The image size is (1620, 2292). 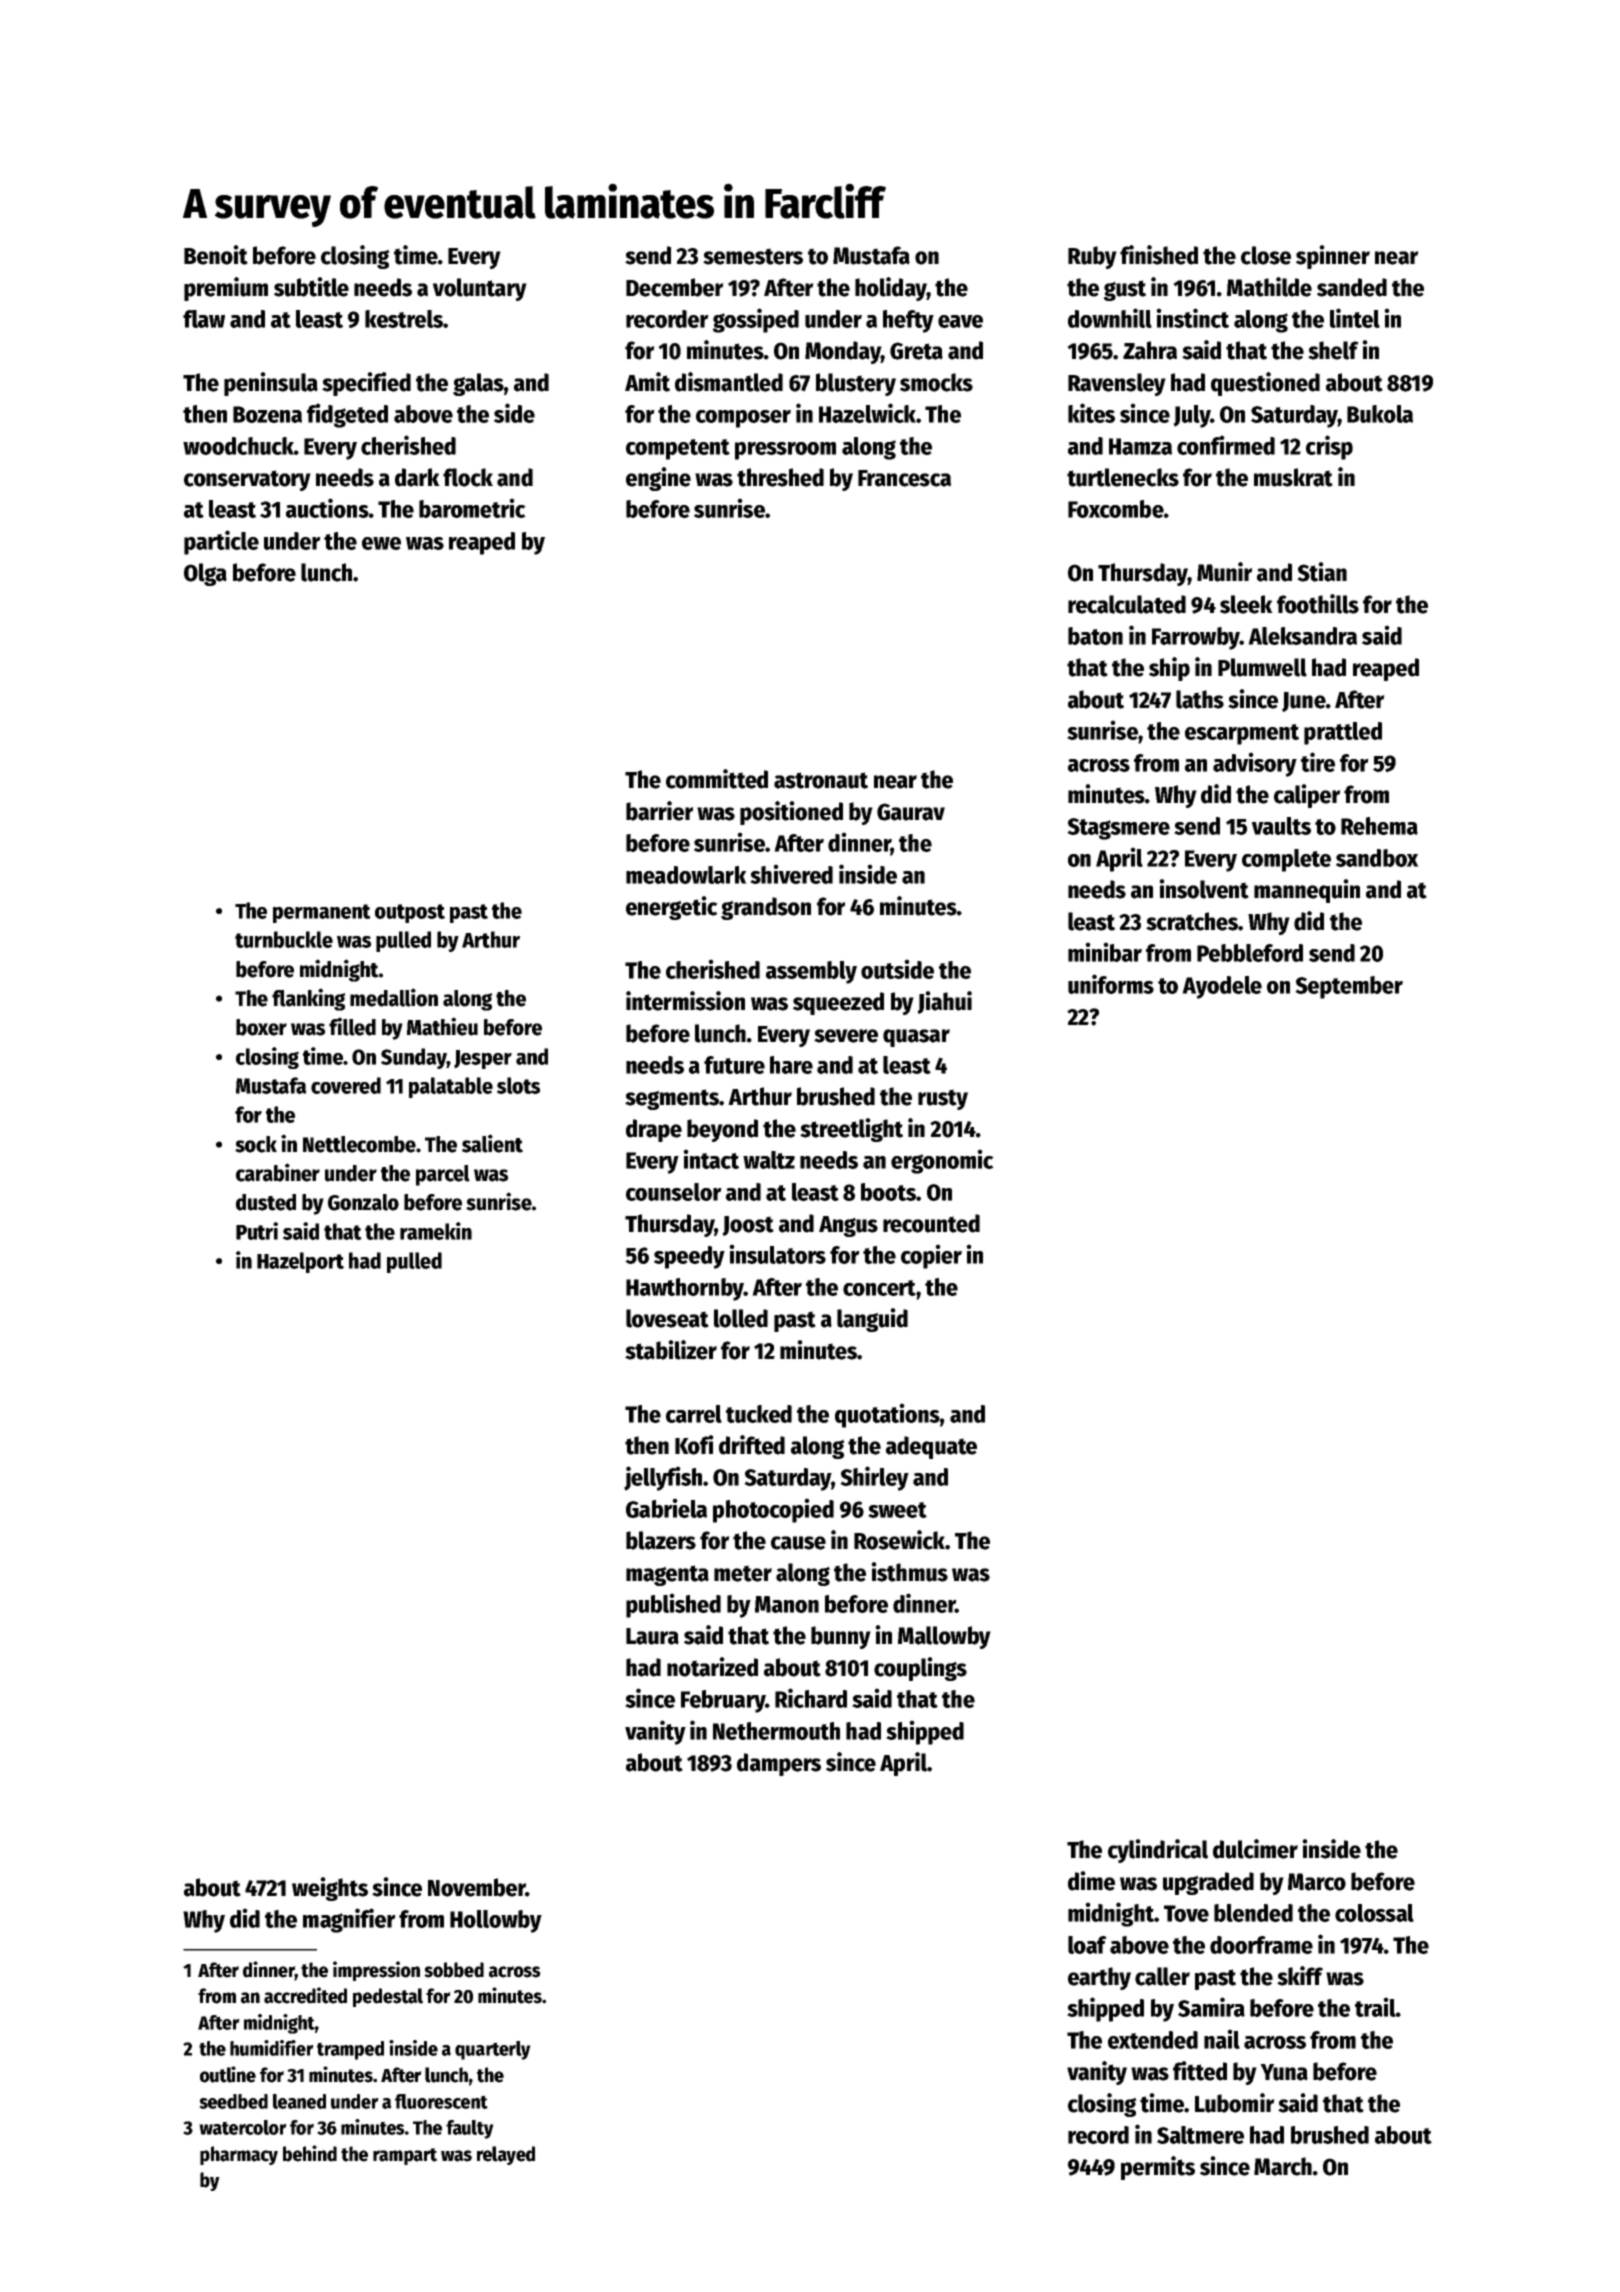 I want to click on muskrat, so click(x=1293, y=477).
